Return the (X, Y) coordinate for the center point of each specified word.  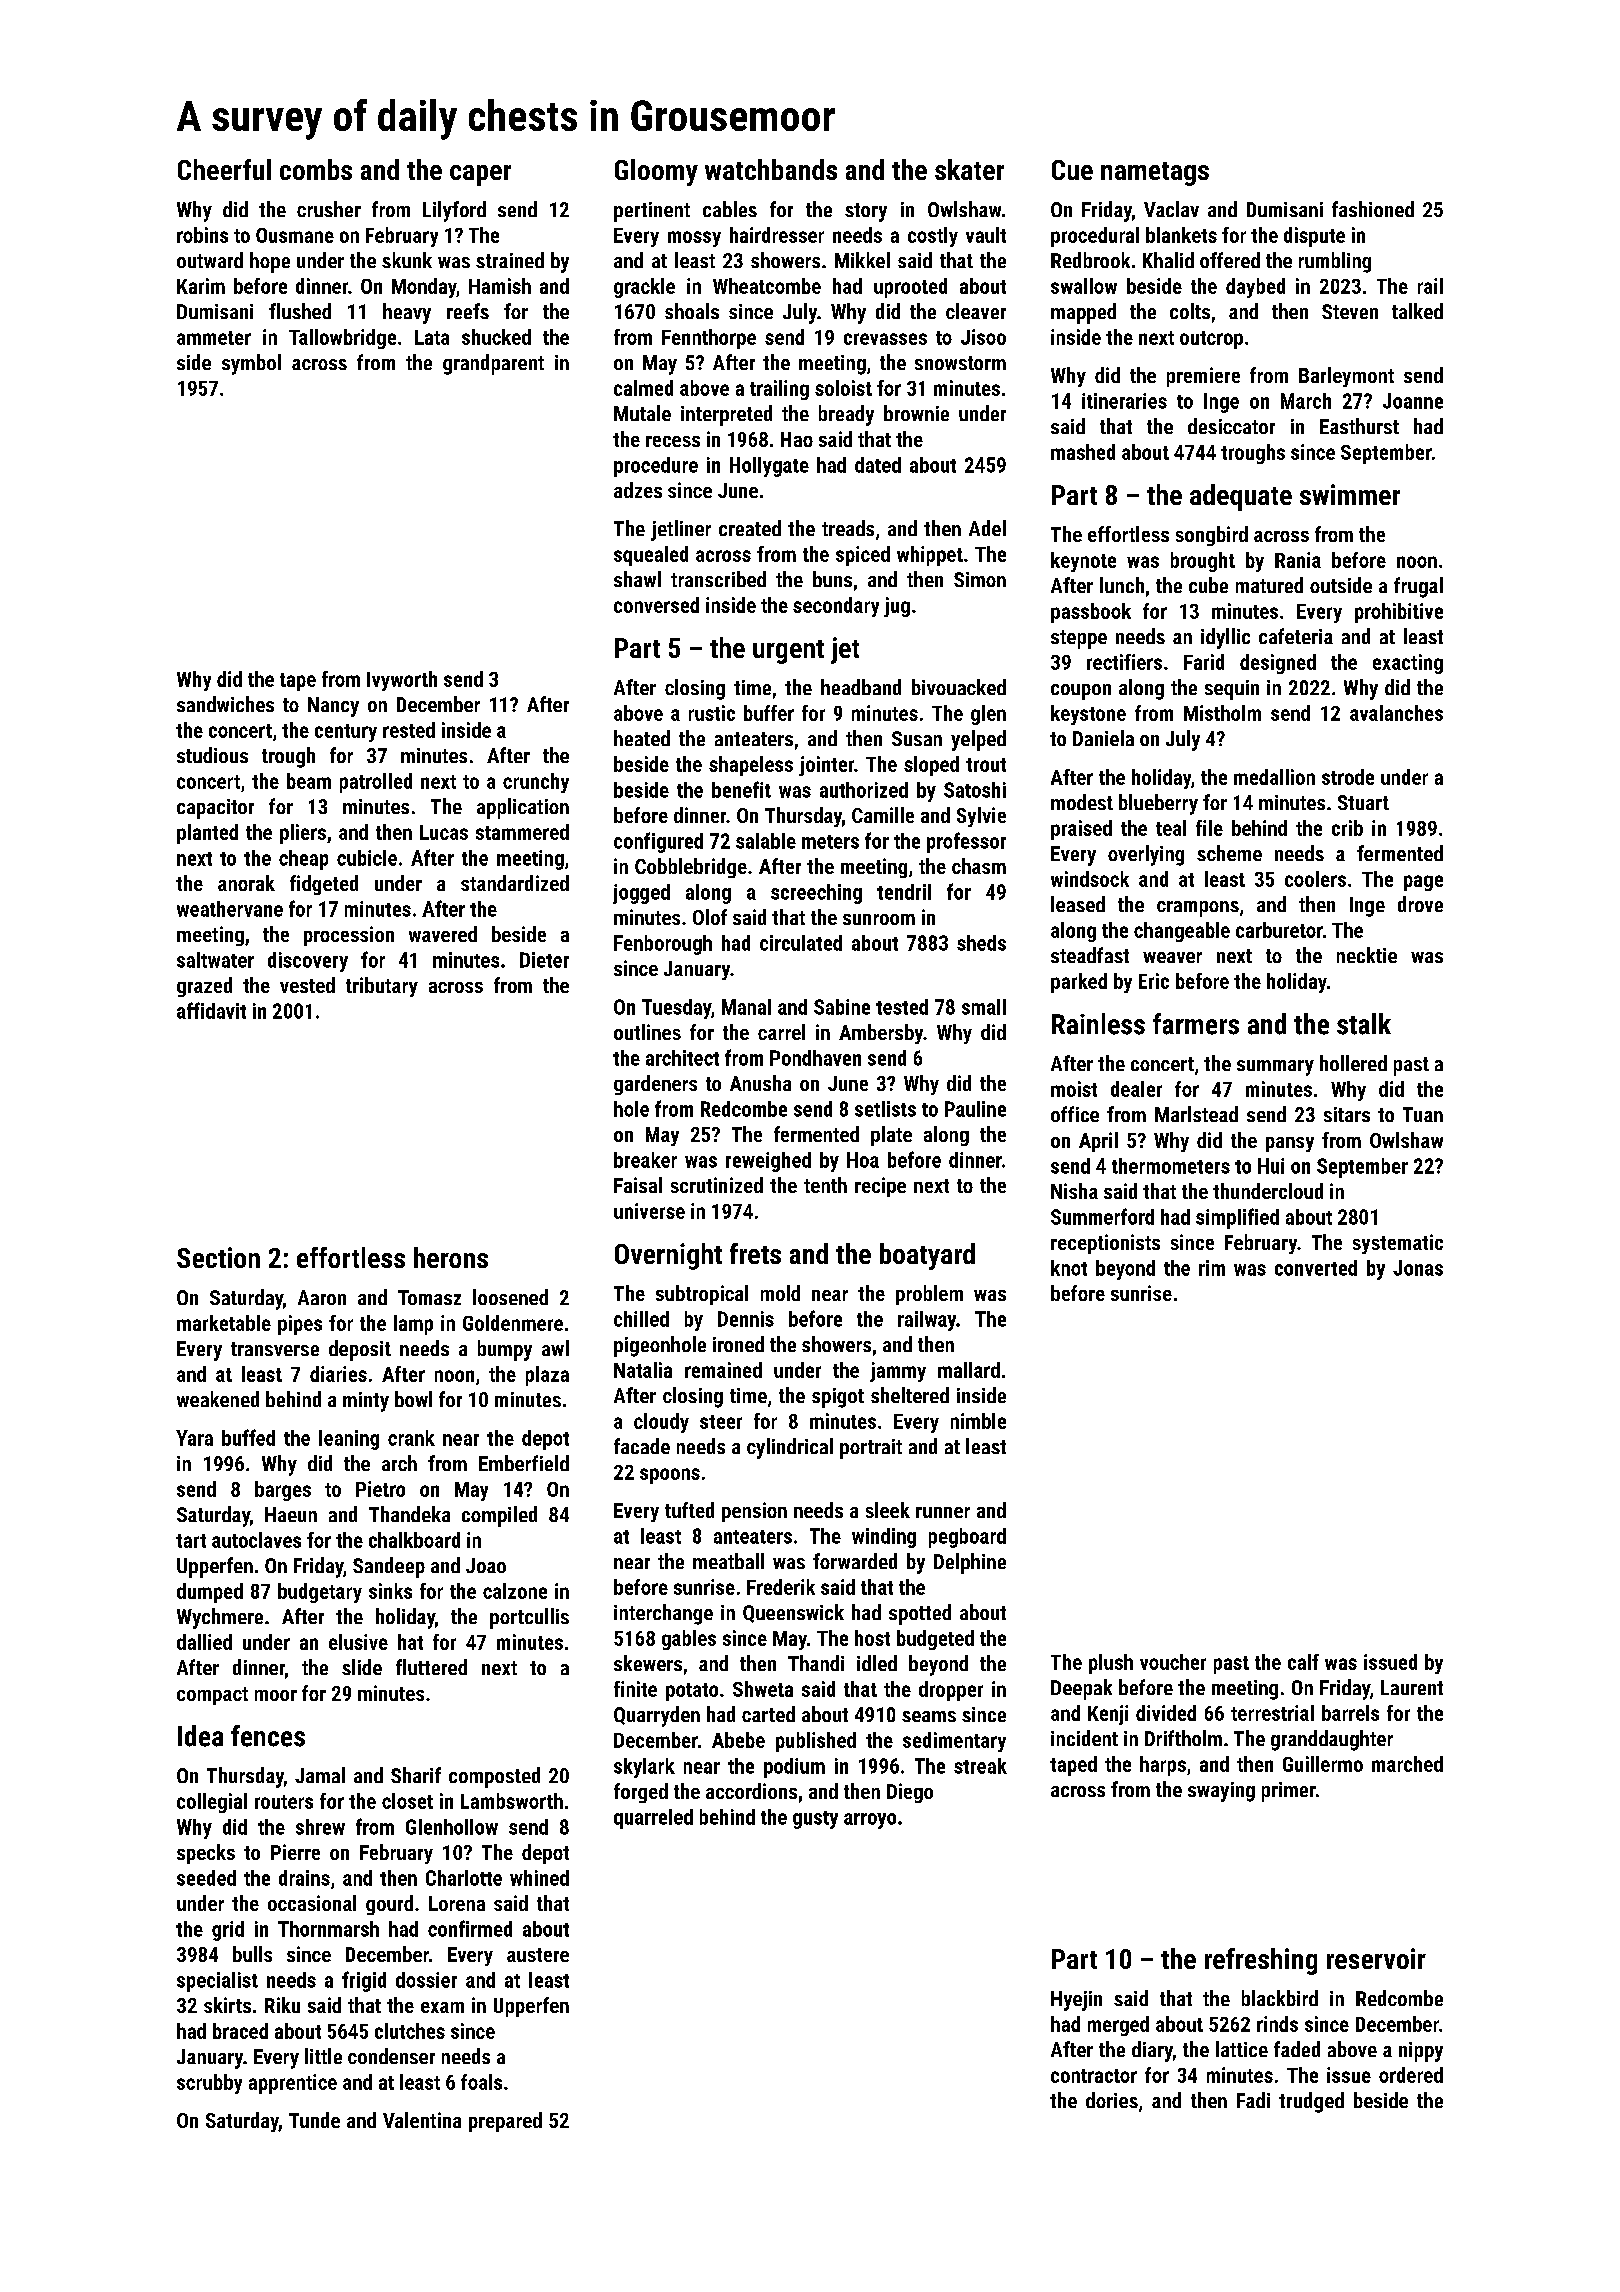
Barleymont (1346, 377)
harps (1163, 1766)
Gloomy (656, 172)
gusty (815, 1820)
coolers (1315, 879)
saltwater (215, 960)
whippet (930, 556)
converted (1316, 1268)
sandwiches (225, 704)
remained (723, 1370)
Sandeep (389, 1567)
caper (480, 175)
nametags (1155, 174)
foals (481, 2082)
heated (642, 738)
